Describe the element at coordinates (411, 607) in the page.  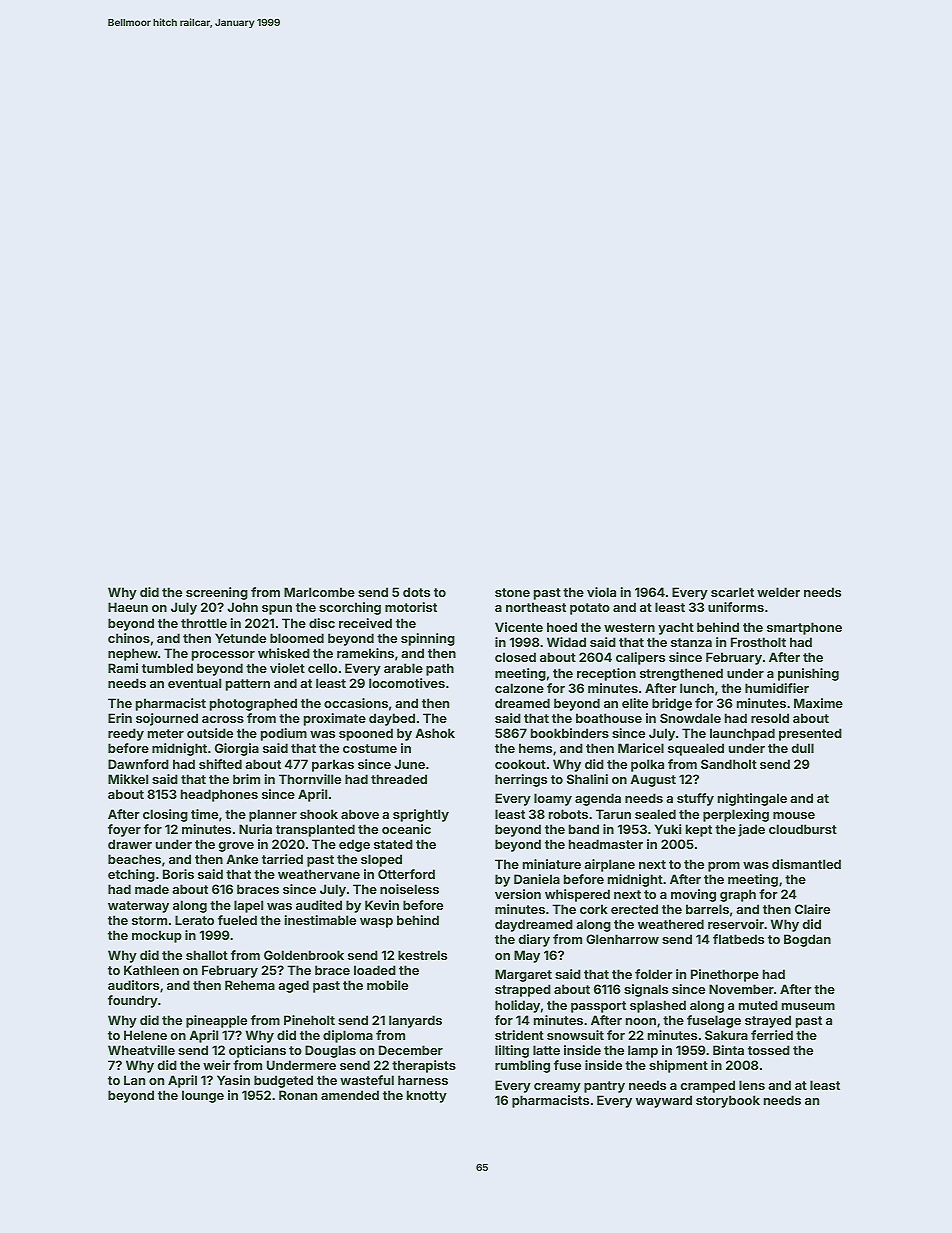
I see `motorist` at that location.
